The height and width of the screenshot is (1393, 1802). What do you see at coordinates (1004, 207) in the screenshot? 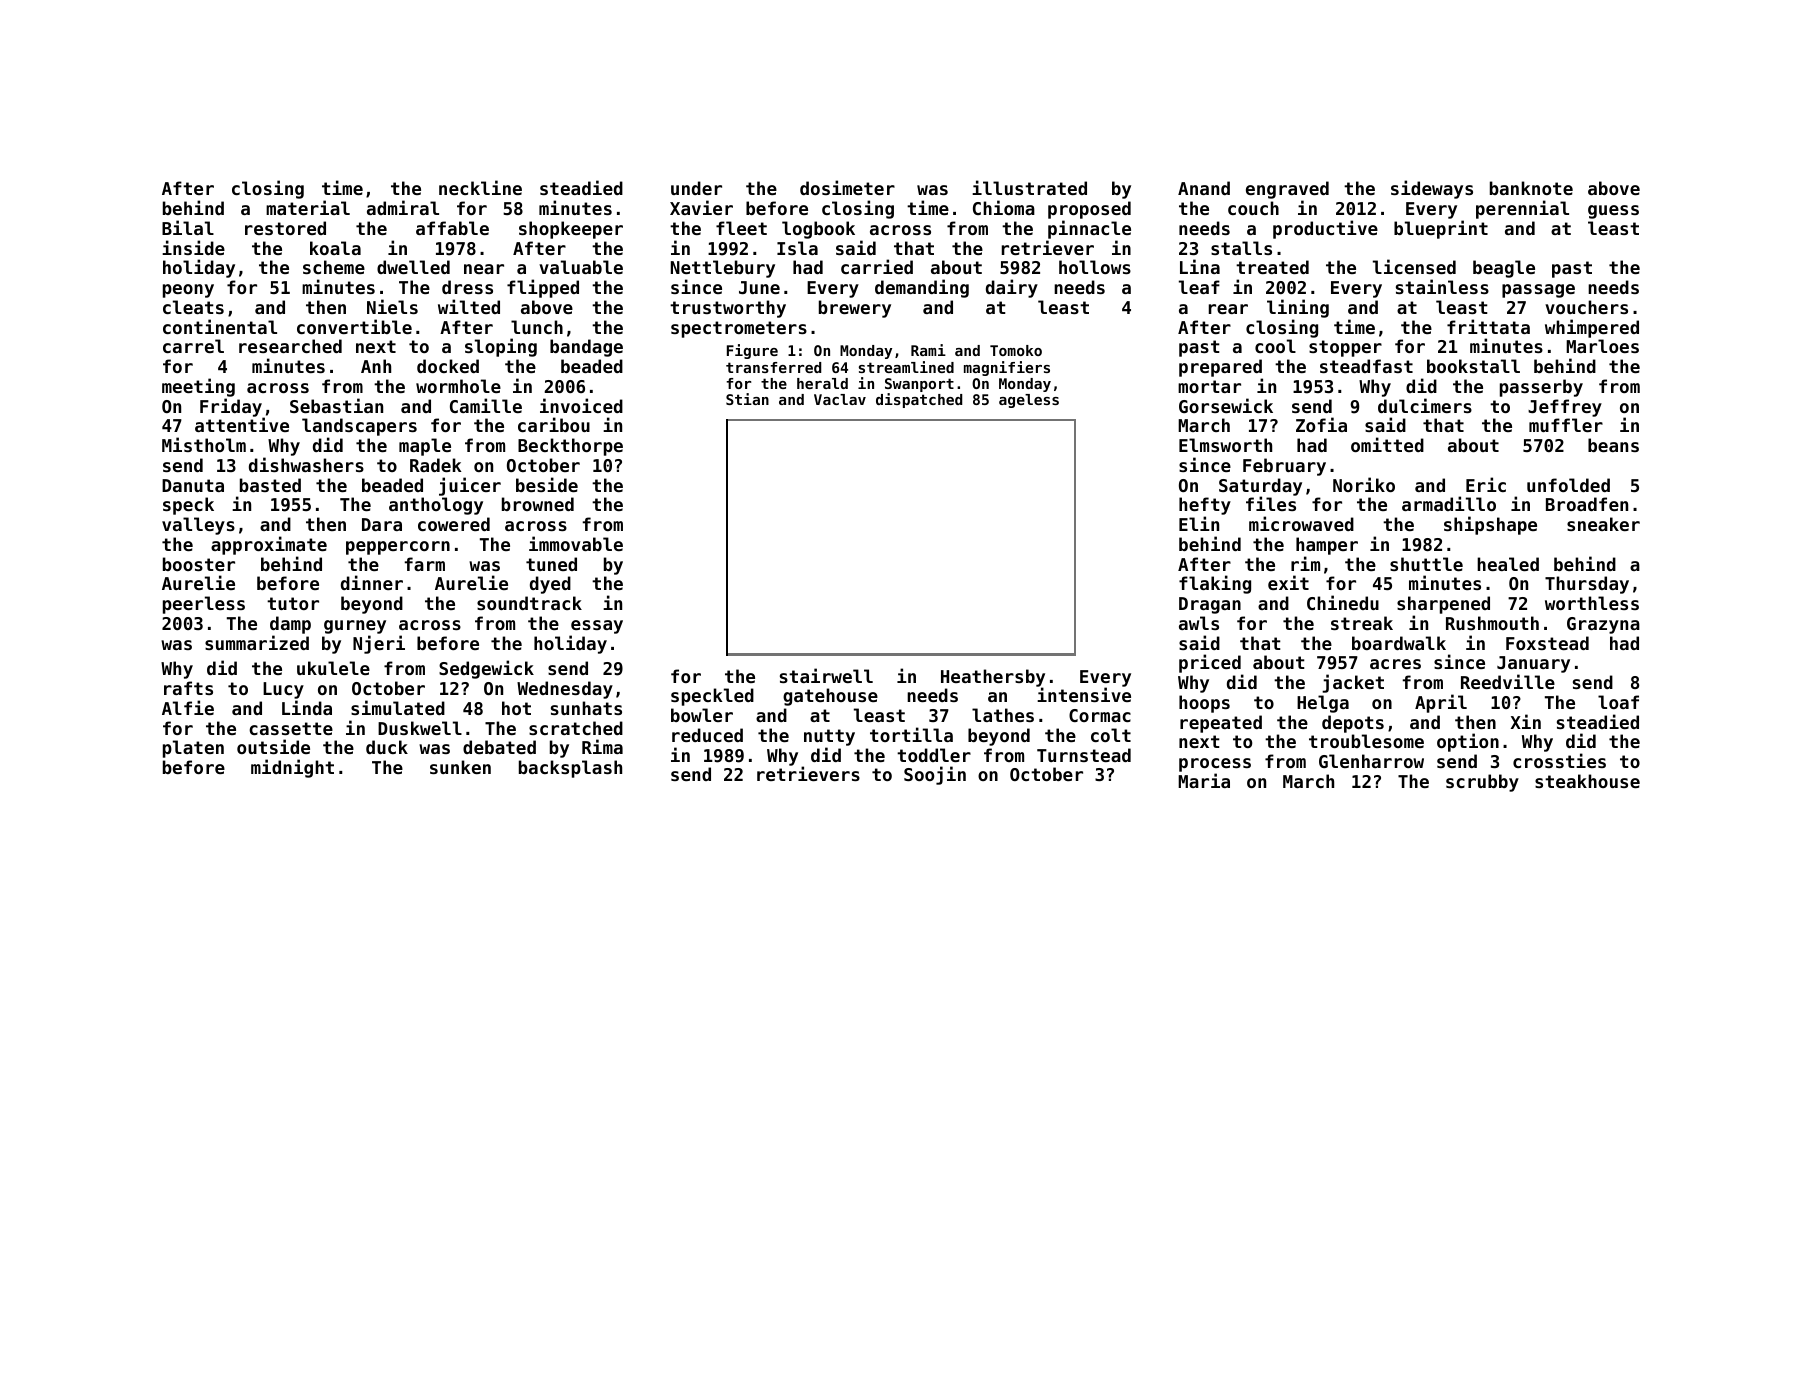
I see `Chioma` at bounding box center [1004, 207].
